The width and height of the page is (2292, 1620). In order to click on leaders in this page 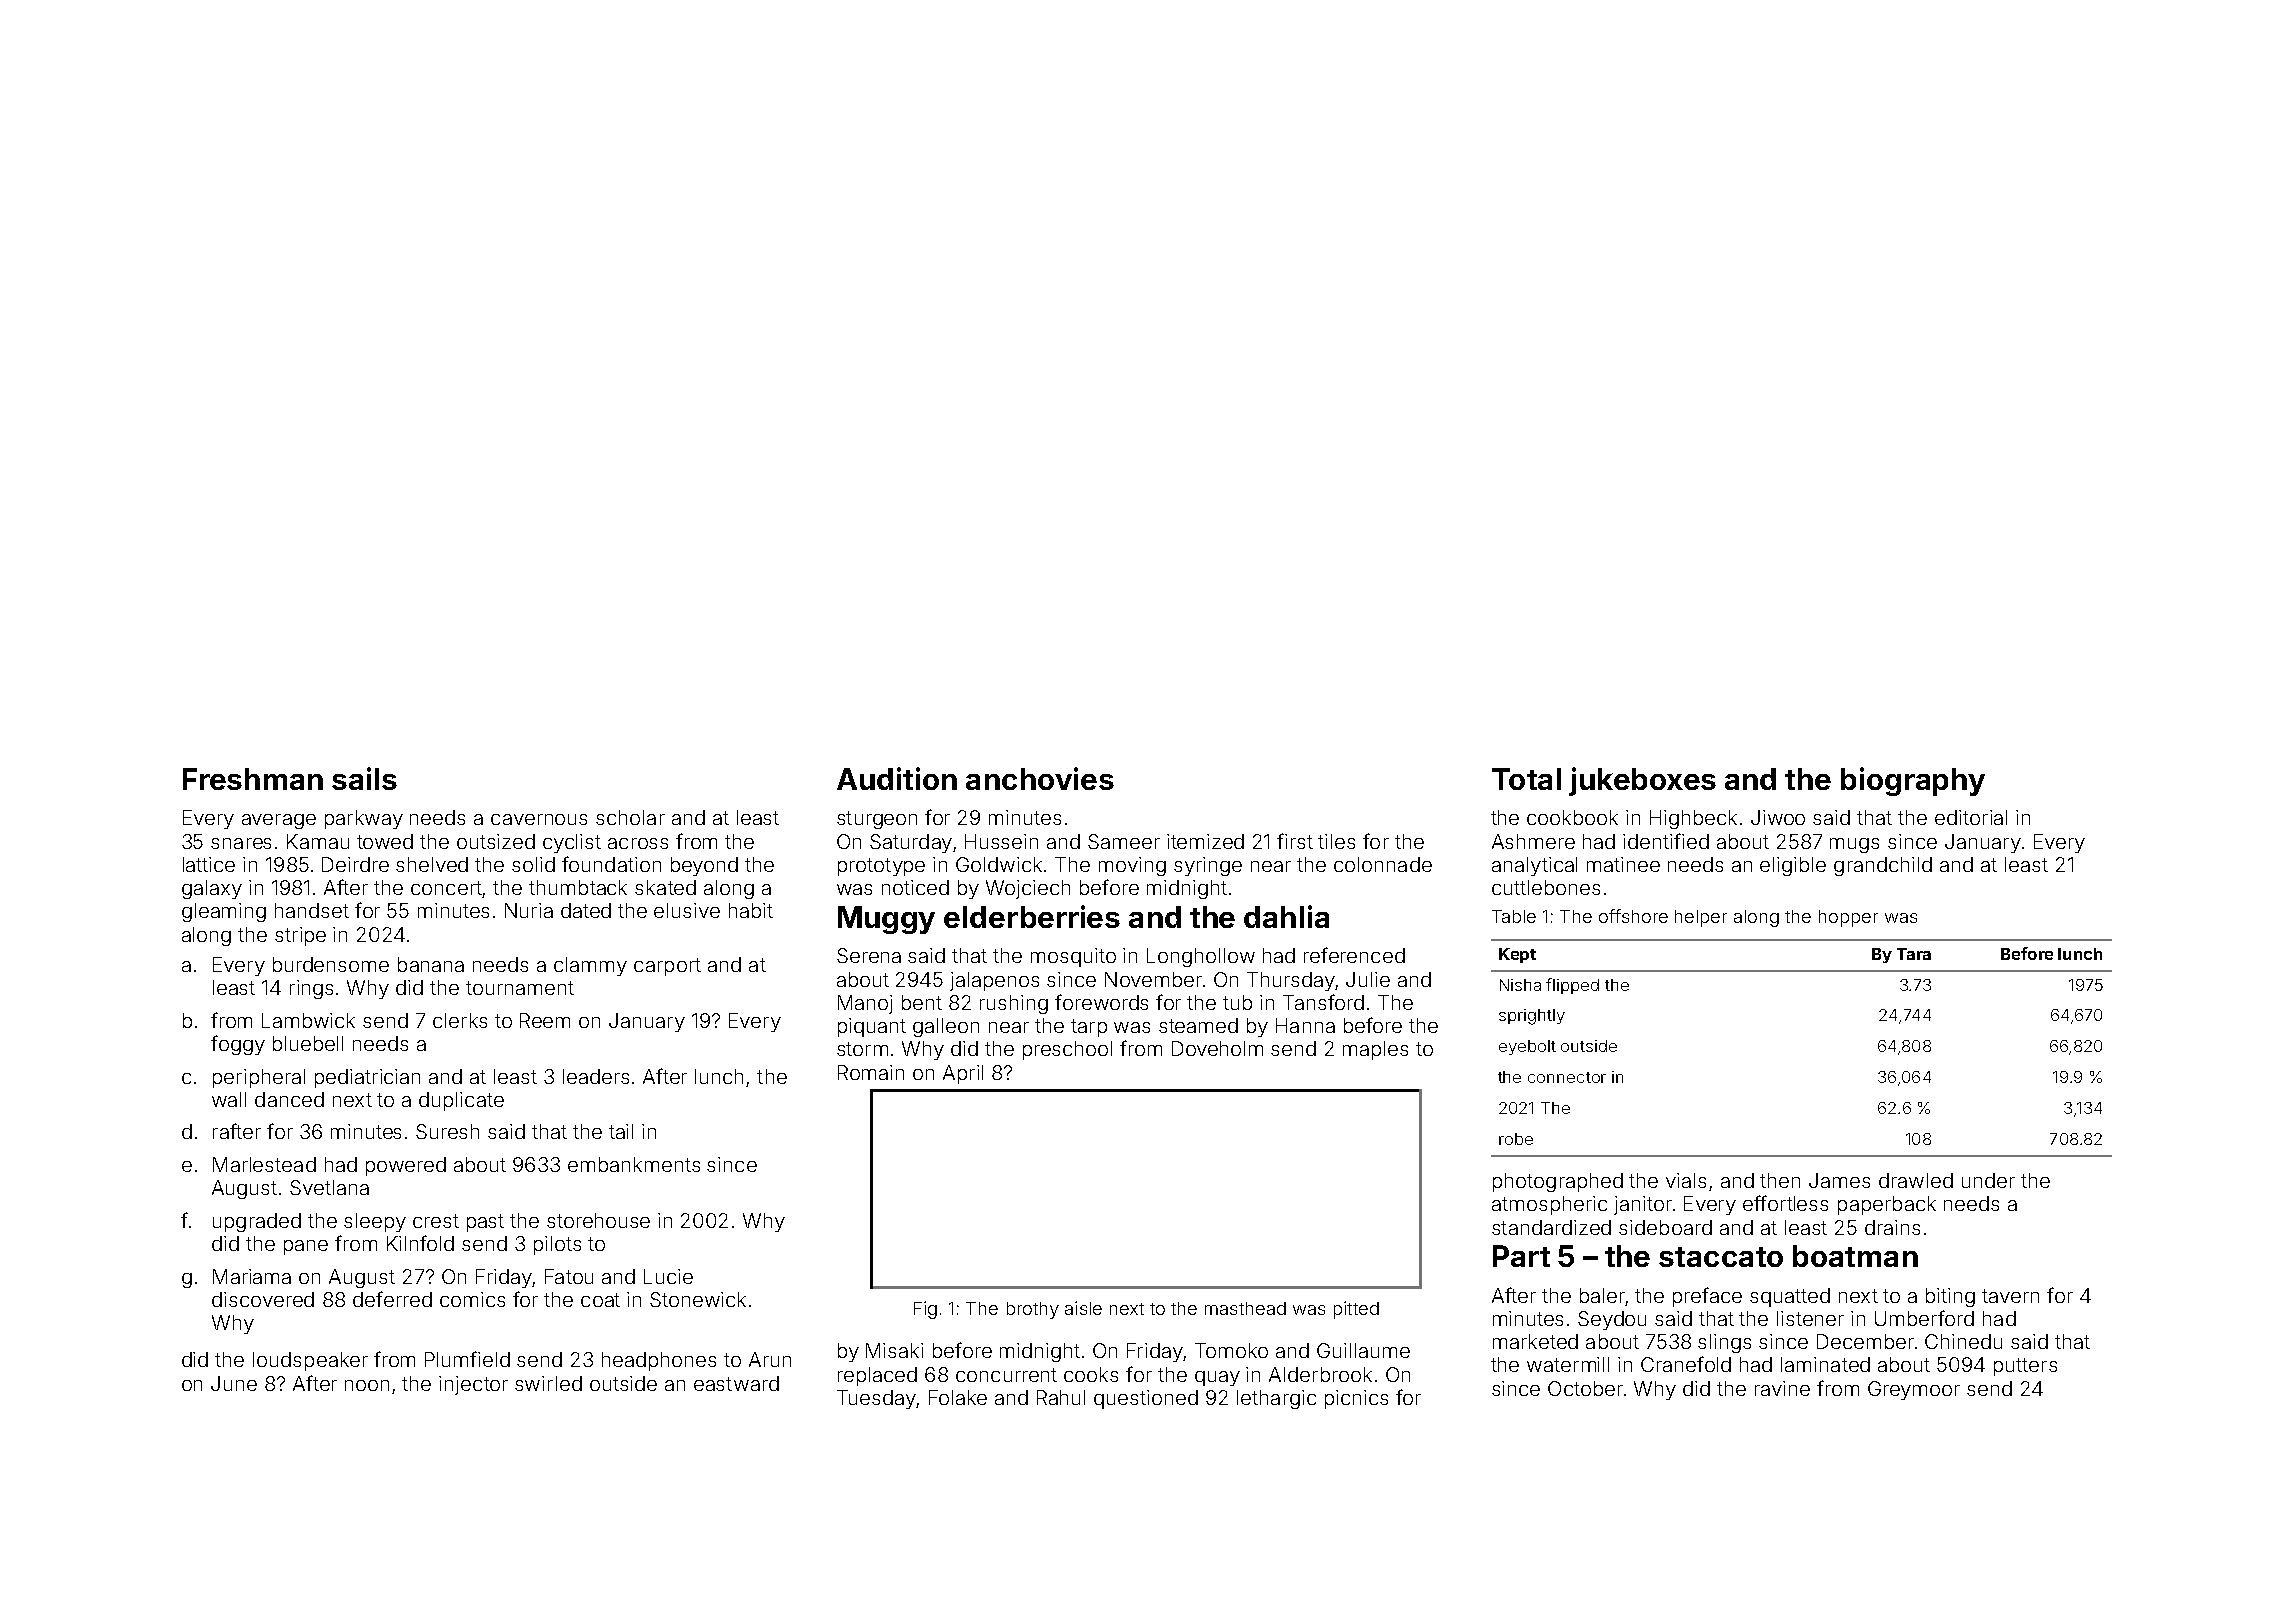, I will do `click(596, 1076)`.
